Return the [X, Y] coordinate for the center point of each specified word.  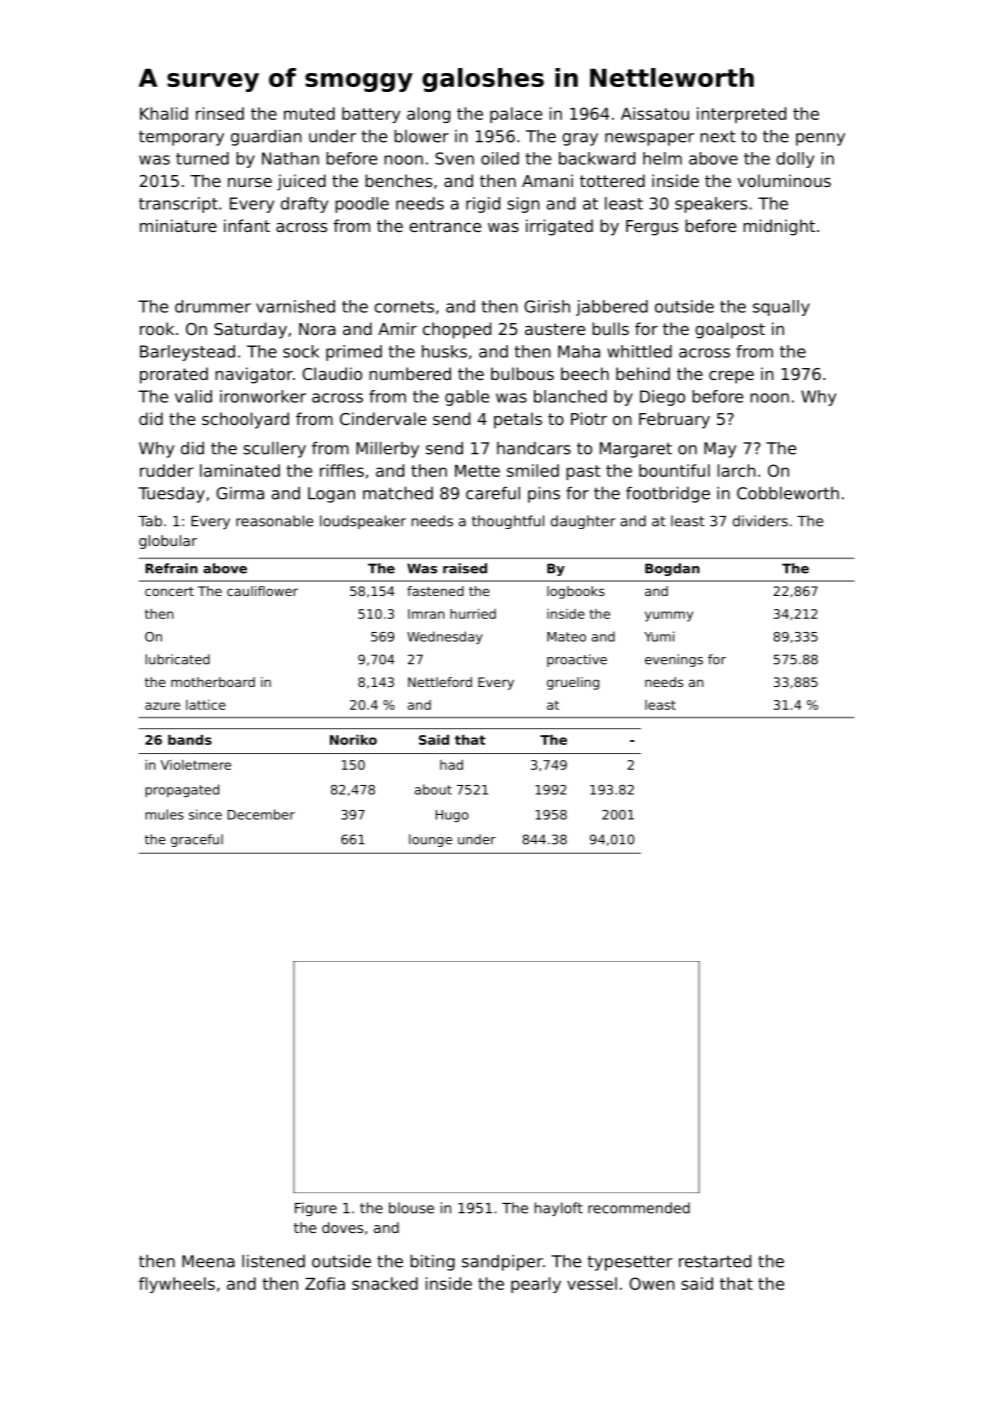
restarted [715, 1261]
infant [247, 225]
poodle [362, 205]
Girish [547, 306]
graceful [197, 840]
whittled [639, 351]
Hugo [452, 816]
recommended [639, 1208]
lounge [430, 840]
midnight [779, 227]
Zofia [325, 1283]
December [261, 814]
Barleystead [187, 353]
